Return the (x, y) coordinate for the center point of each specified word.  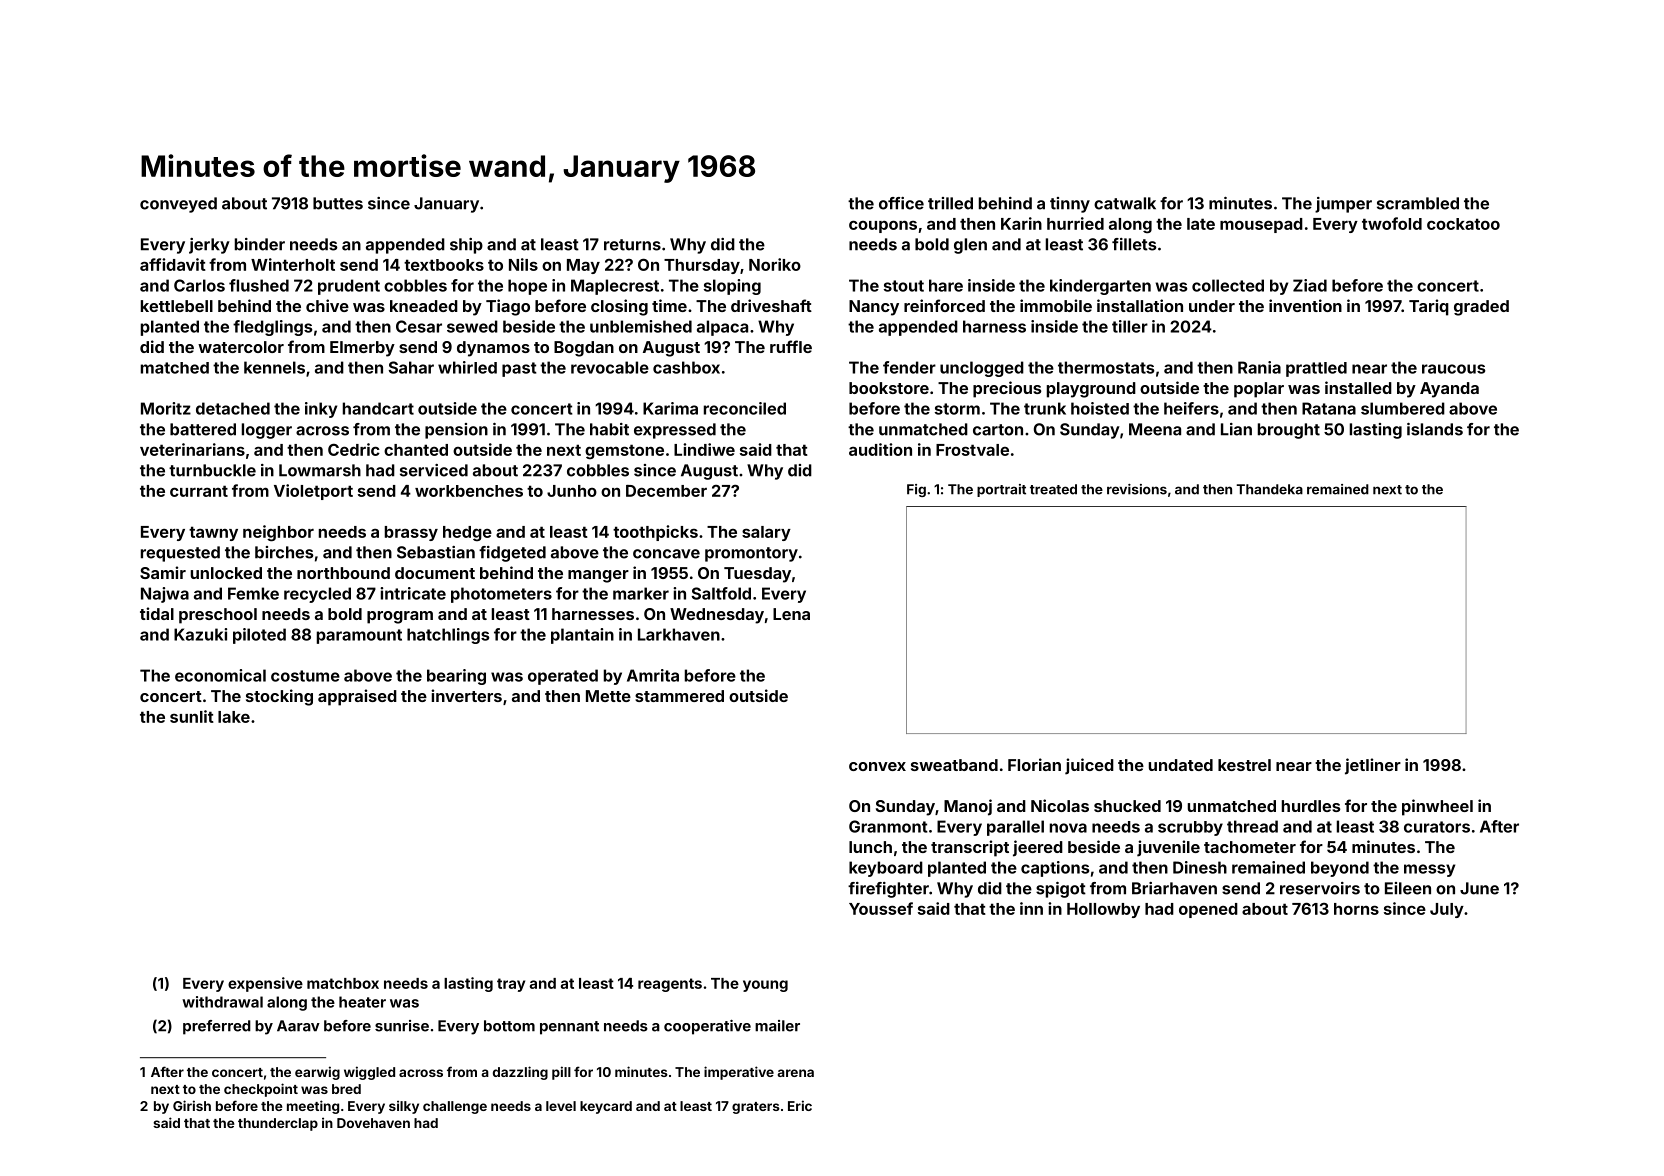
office (901, 203)
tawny (213, 533)
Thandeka (1270, 489)
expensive (265, 984)
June (1479, 888)
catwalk (1125, 203)
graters (756, 1108)
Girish (192, 1105)
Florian (1034, 764)
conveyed (178, 205)
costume (305, 676)
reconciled (745, 408)
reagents (670, 985)
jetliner (1373, 766)
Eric (800, 1105)
